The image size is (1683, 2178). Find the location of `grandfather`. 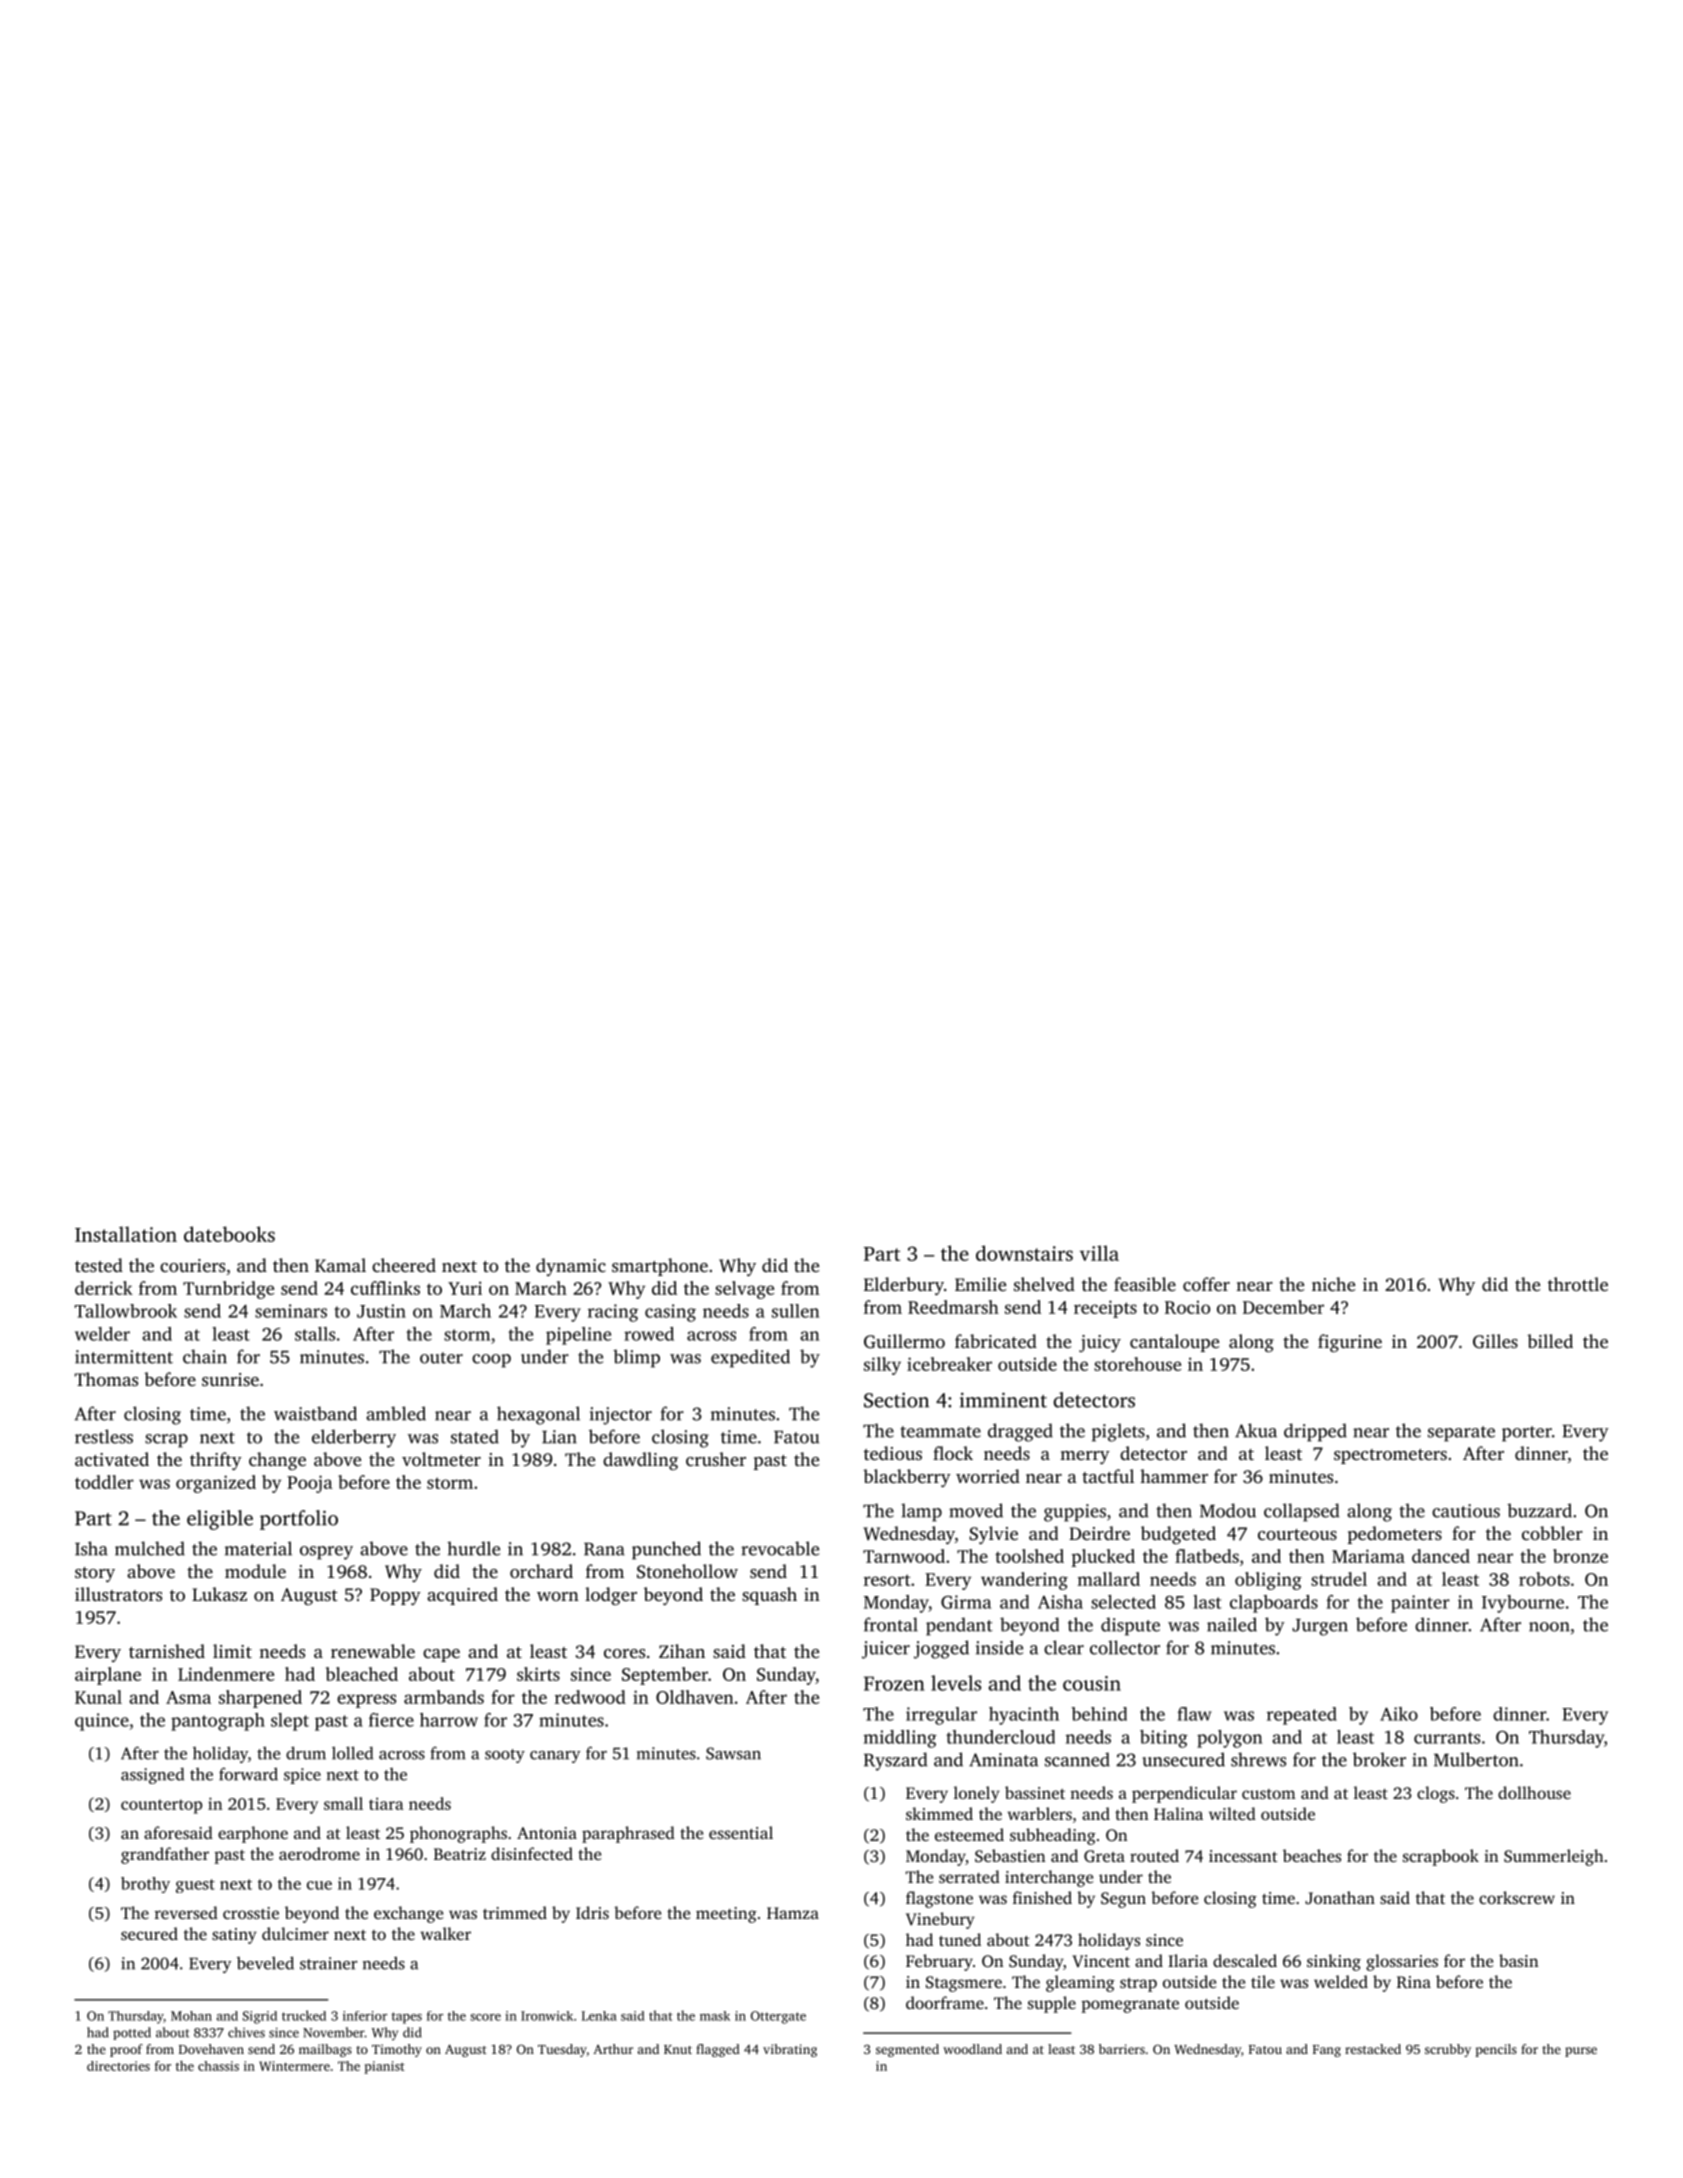

grandfather is located at coordinates (165, 1855).
